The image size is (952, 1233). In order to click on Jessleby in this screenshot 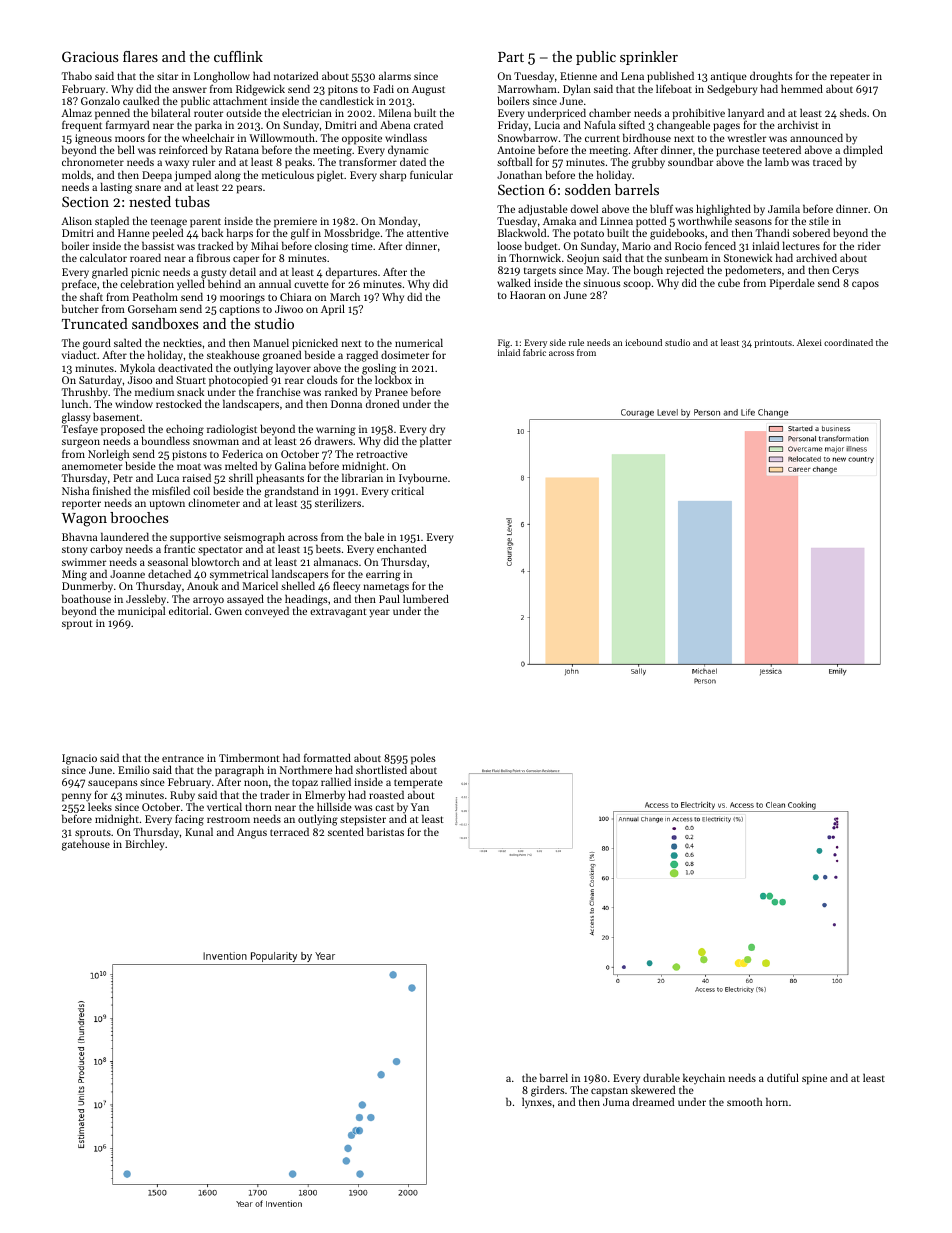, I will do `click(146, 599)`.
